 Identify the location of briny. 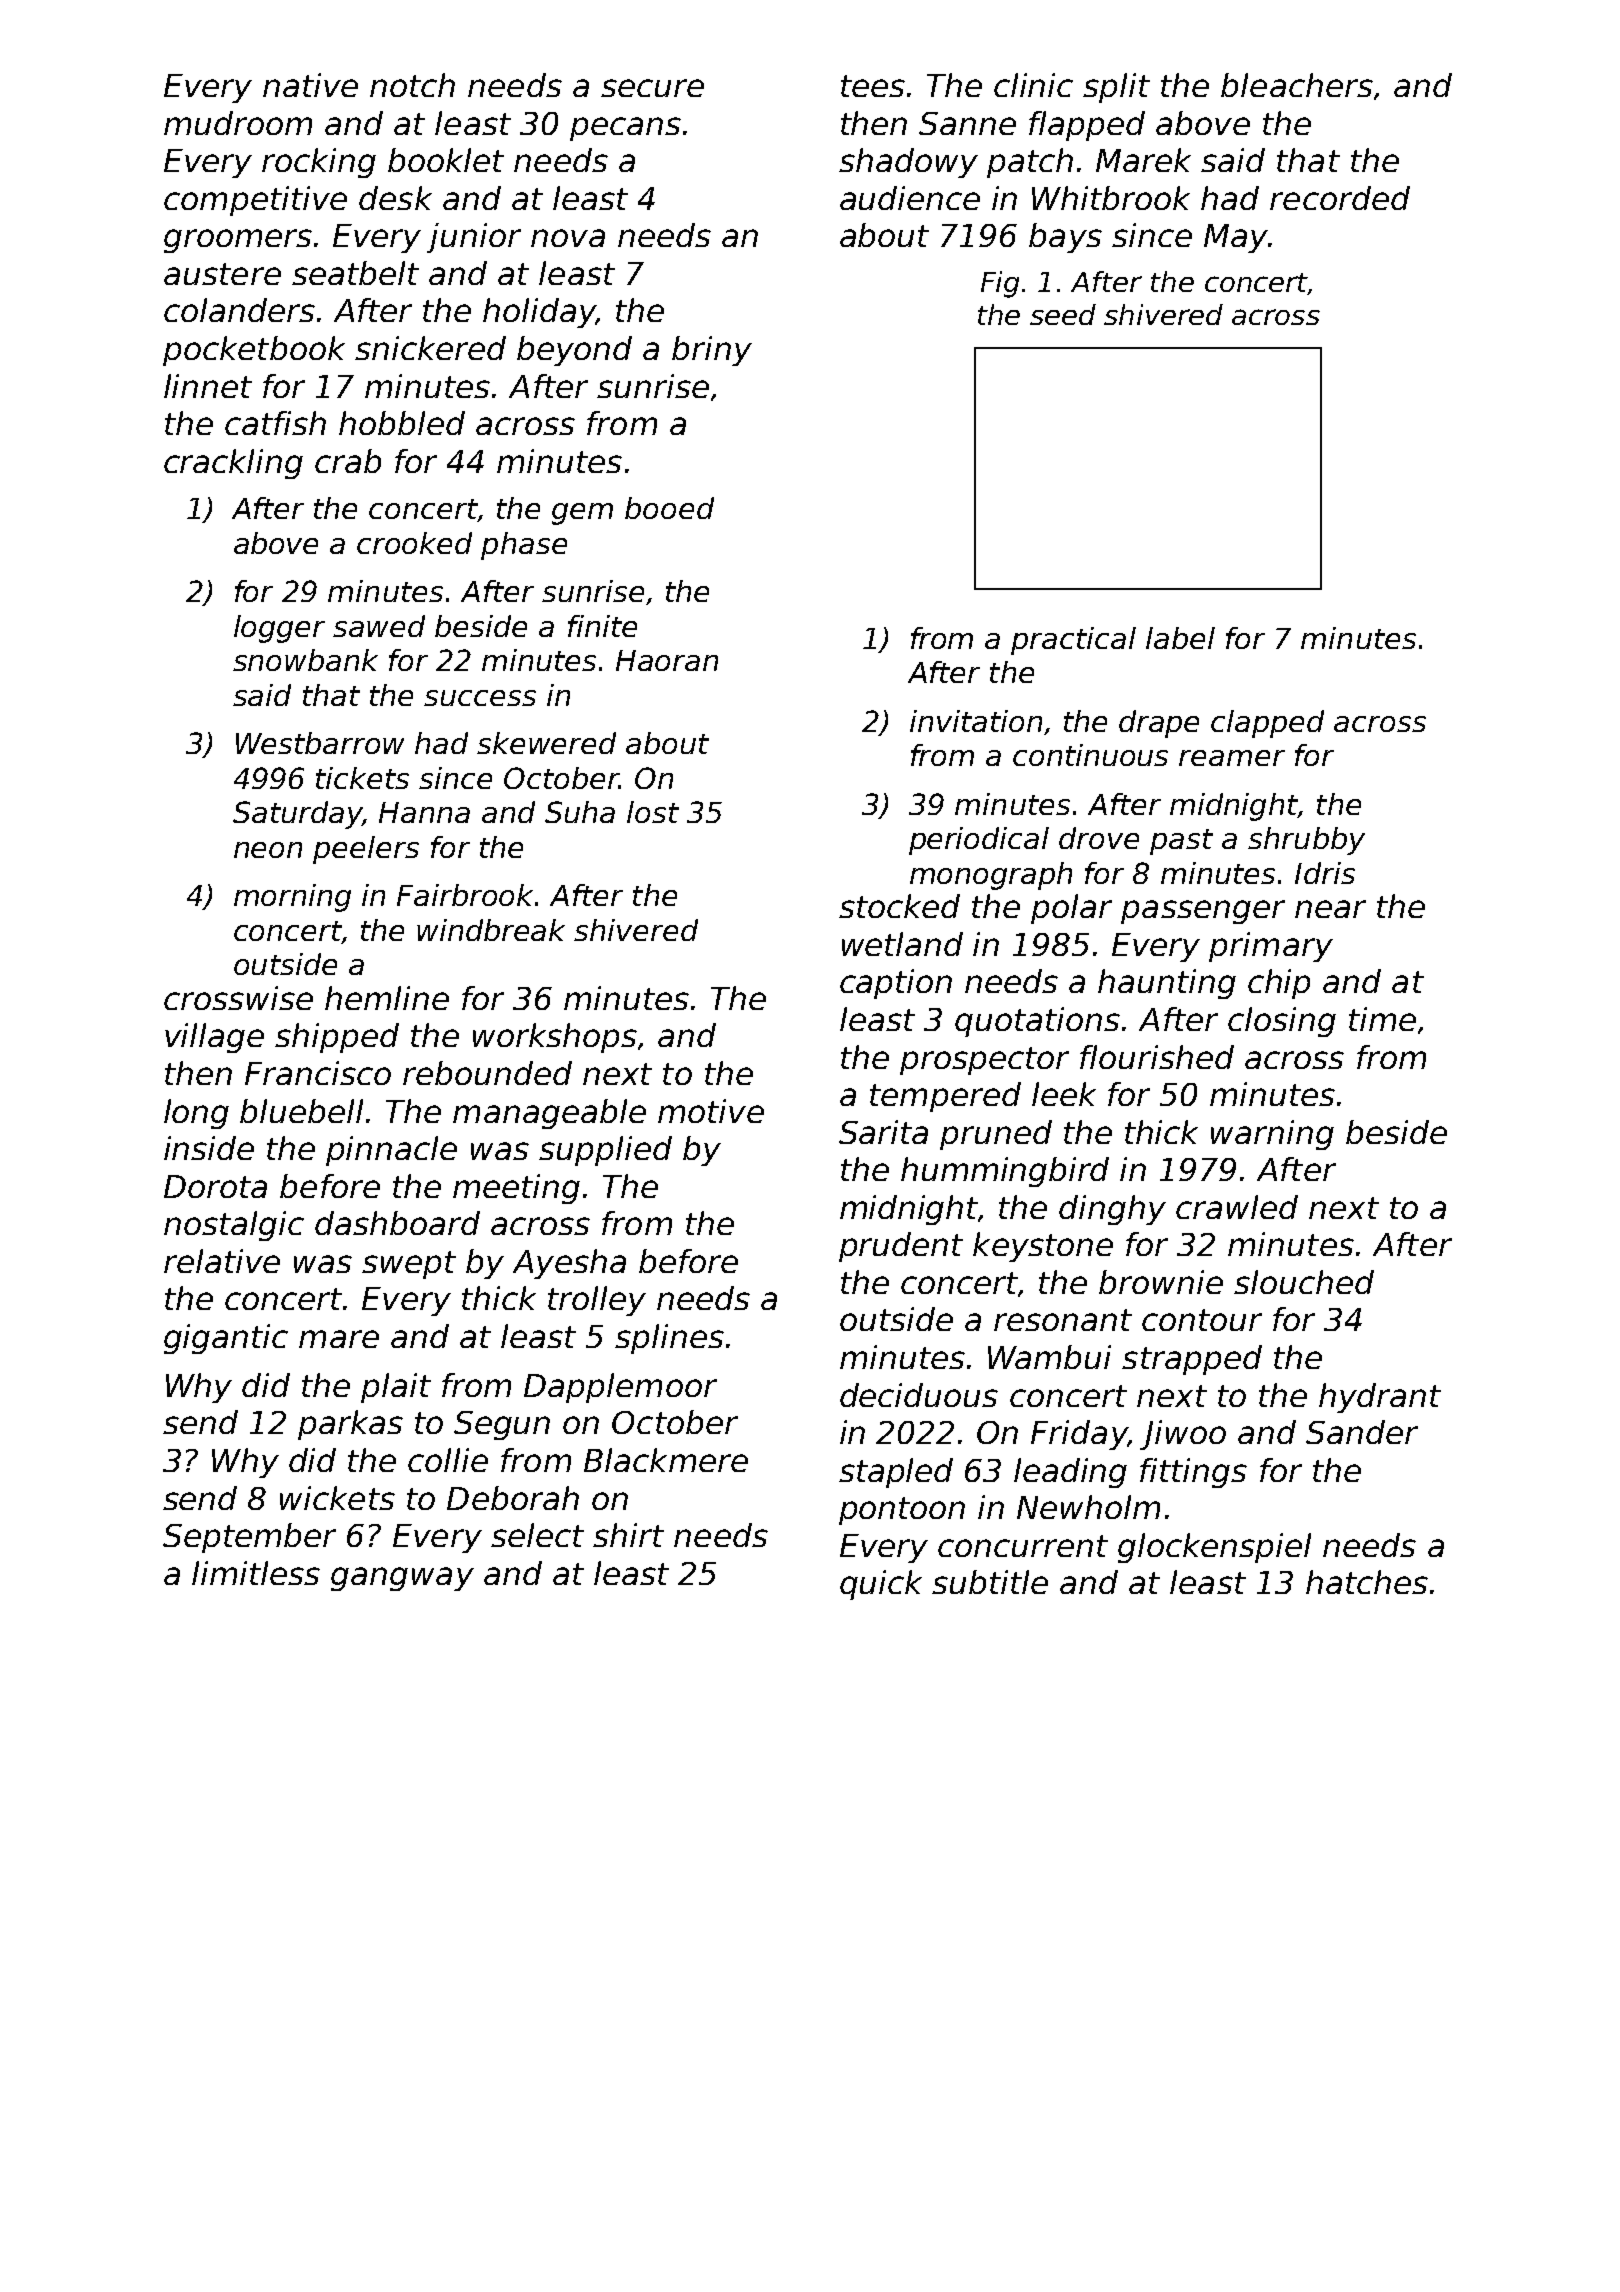
(712, 351).
